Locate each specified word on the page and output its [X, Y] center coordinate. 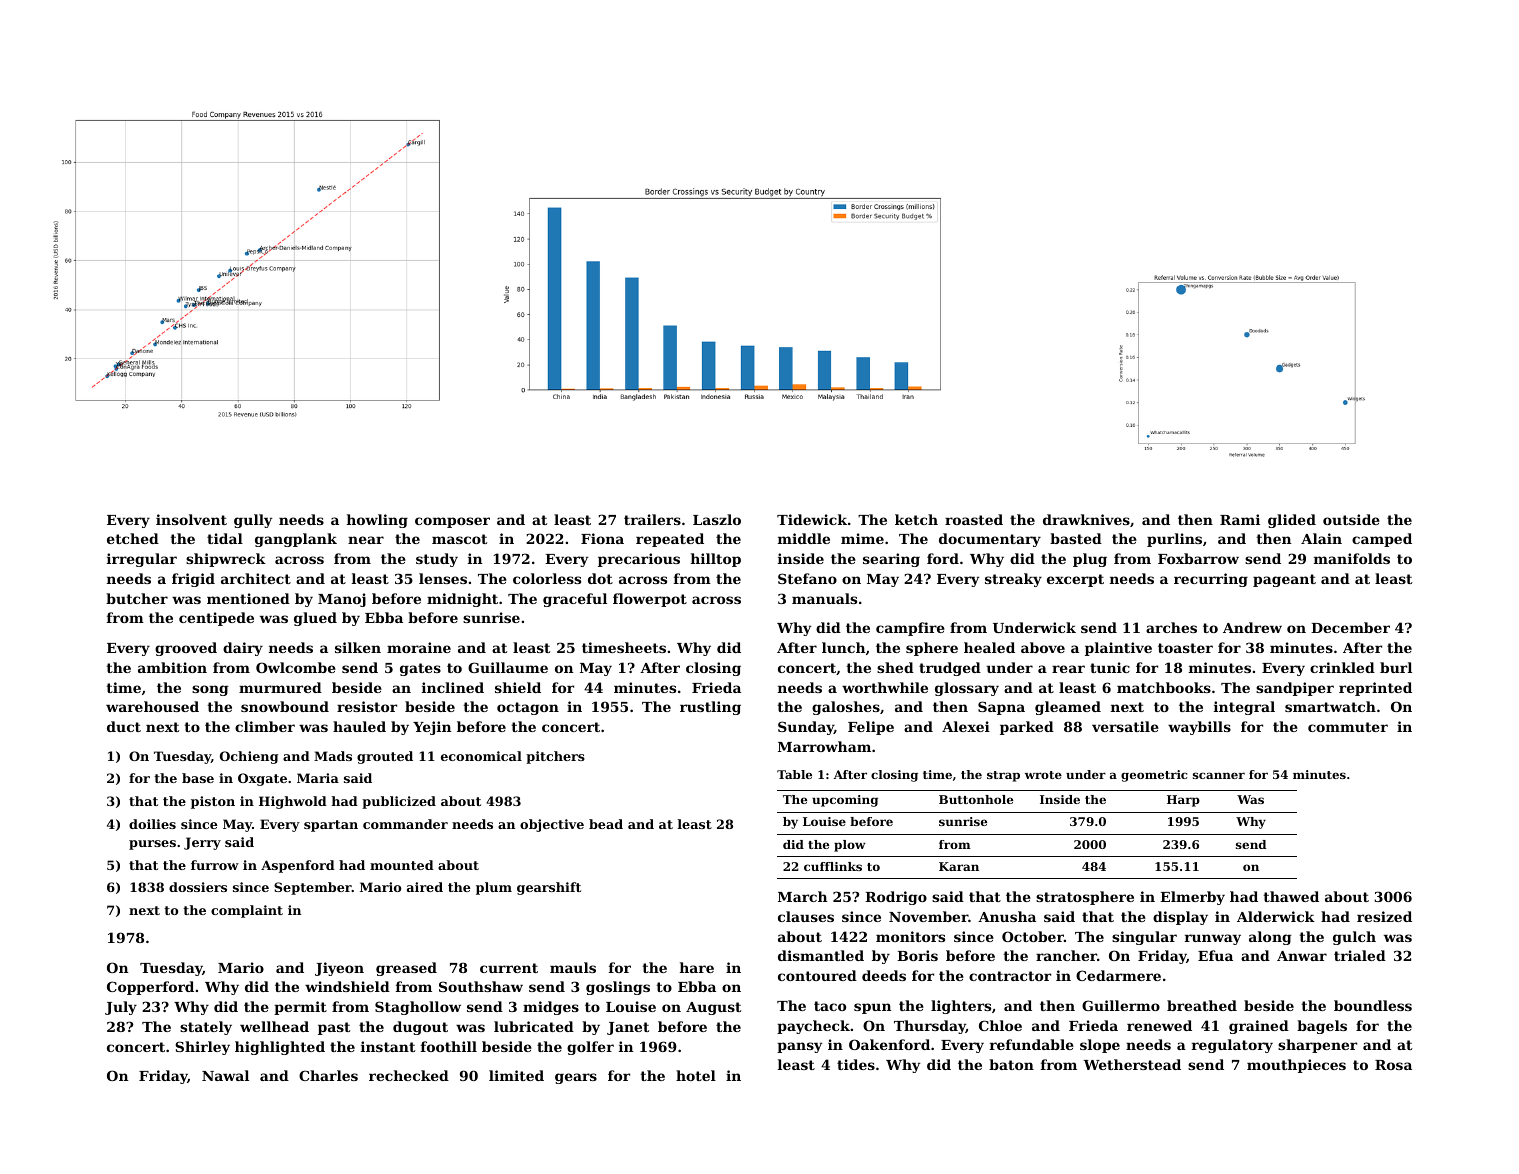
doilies [152, 824]
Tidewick [812, 519]
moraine [419, 647]
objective [552, 825]
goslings [618, 988]
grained [1259, 1027]
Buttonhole [976, 799]
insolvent [191, 519]
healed [989, 647]
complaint [247, 911]
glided [1292, 521]
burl [1396, 667]
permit [300, 1008]
